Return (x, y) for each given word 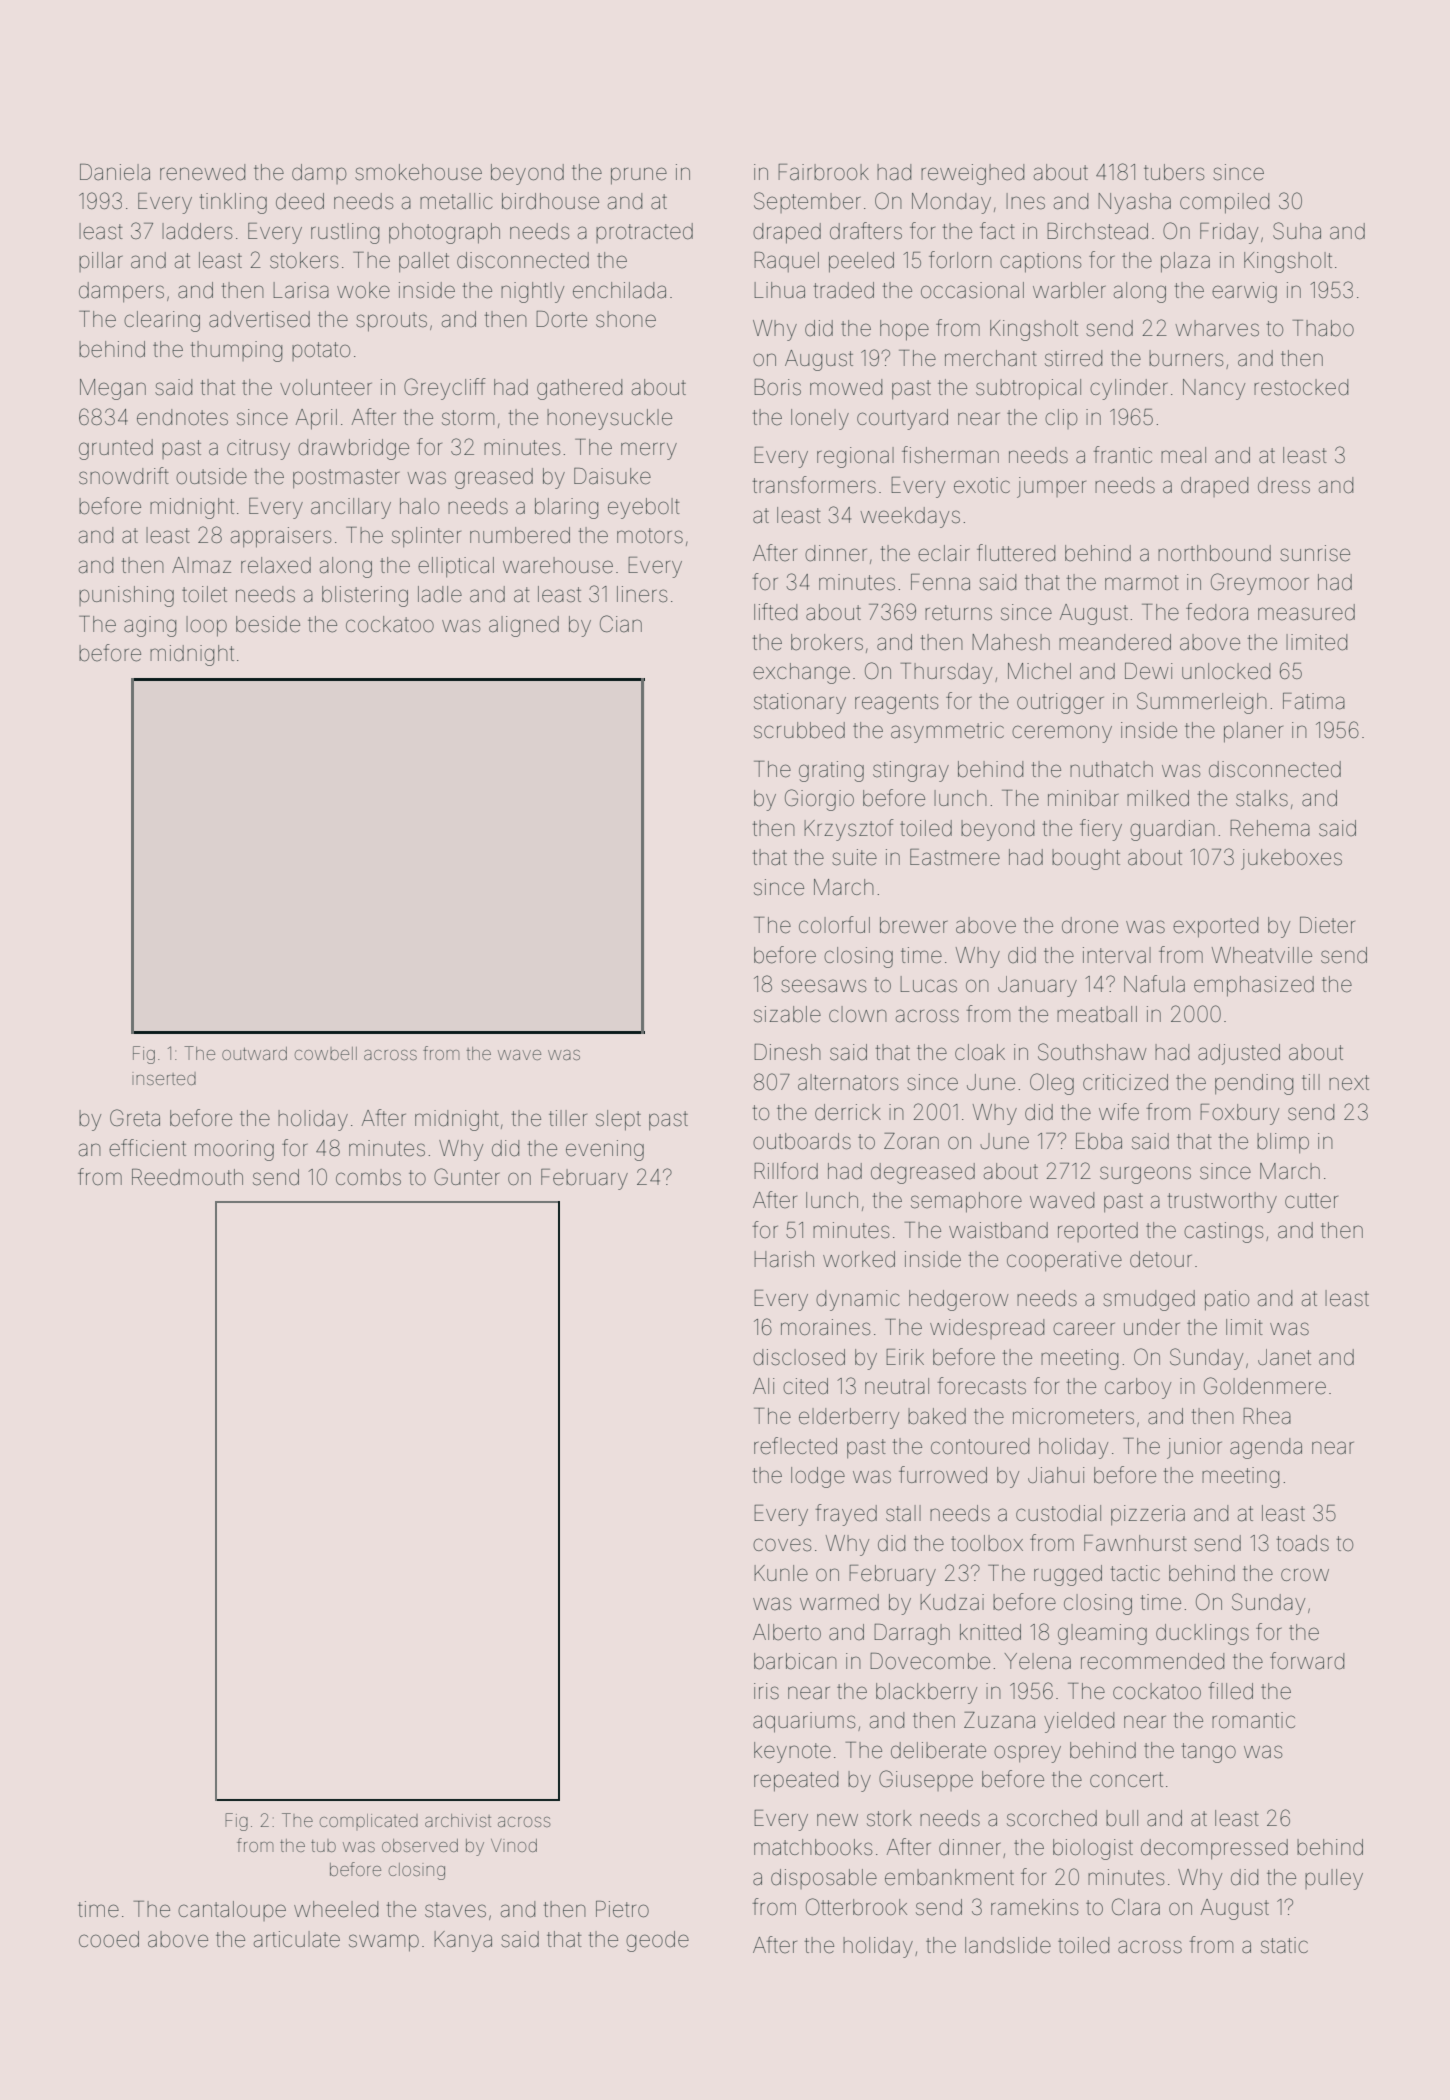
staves (455, 1910)
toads (1303, 1543)
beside (268, 624)
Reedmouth (187, 1177)
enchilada (619, 290)
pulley (1334, 1879)
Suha (1297, 231)
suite (854, 857)
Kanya (463, 1941)
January (1037, 986)
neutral (897, 1386)
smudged (1149, 1300)
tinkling (233, 203)
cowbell (326, 1053)
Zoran (911, 1141)
